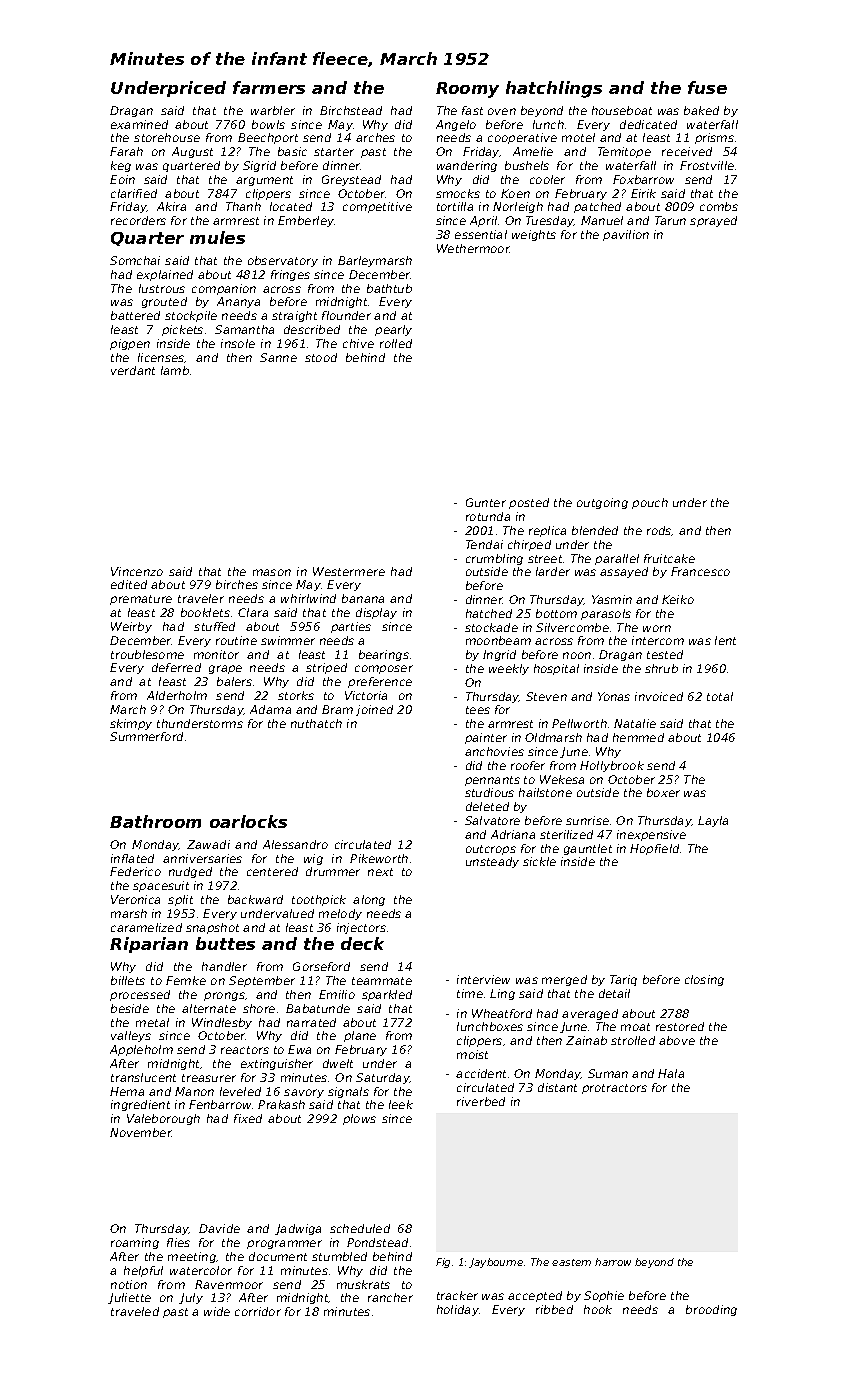  What do you see at coordinates (671, 1073) in the image?
I see `Hala` at bounding box center [671, 1073].
